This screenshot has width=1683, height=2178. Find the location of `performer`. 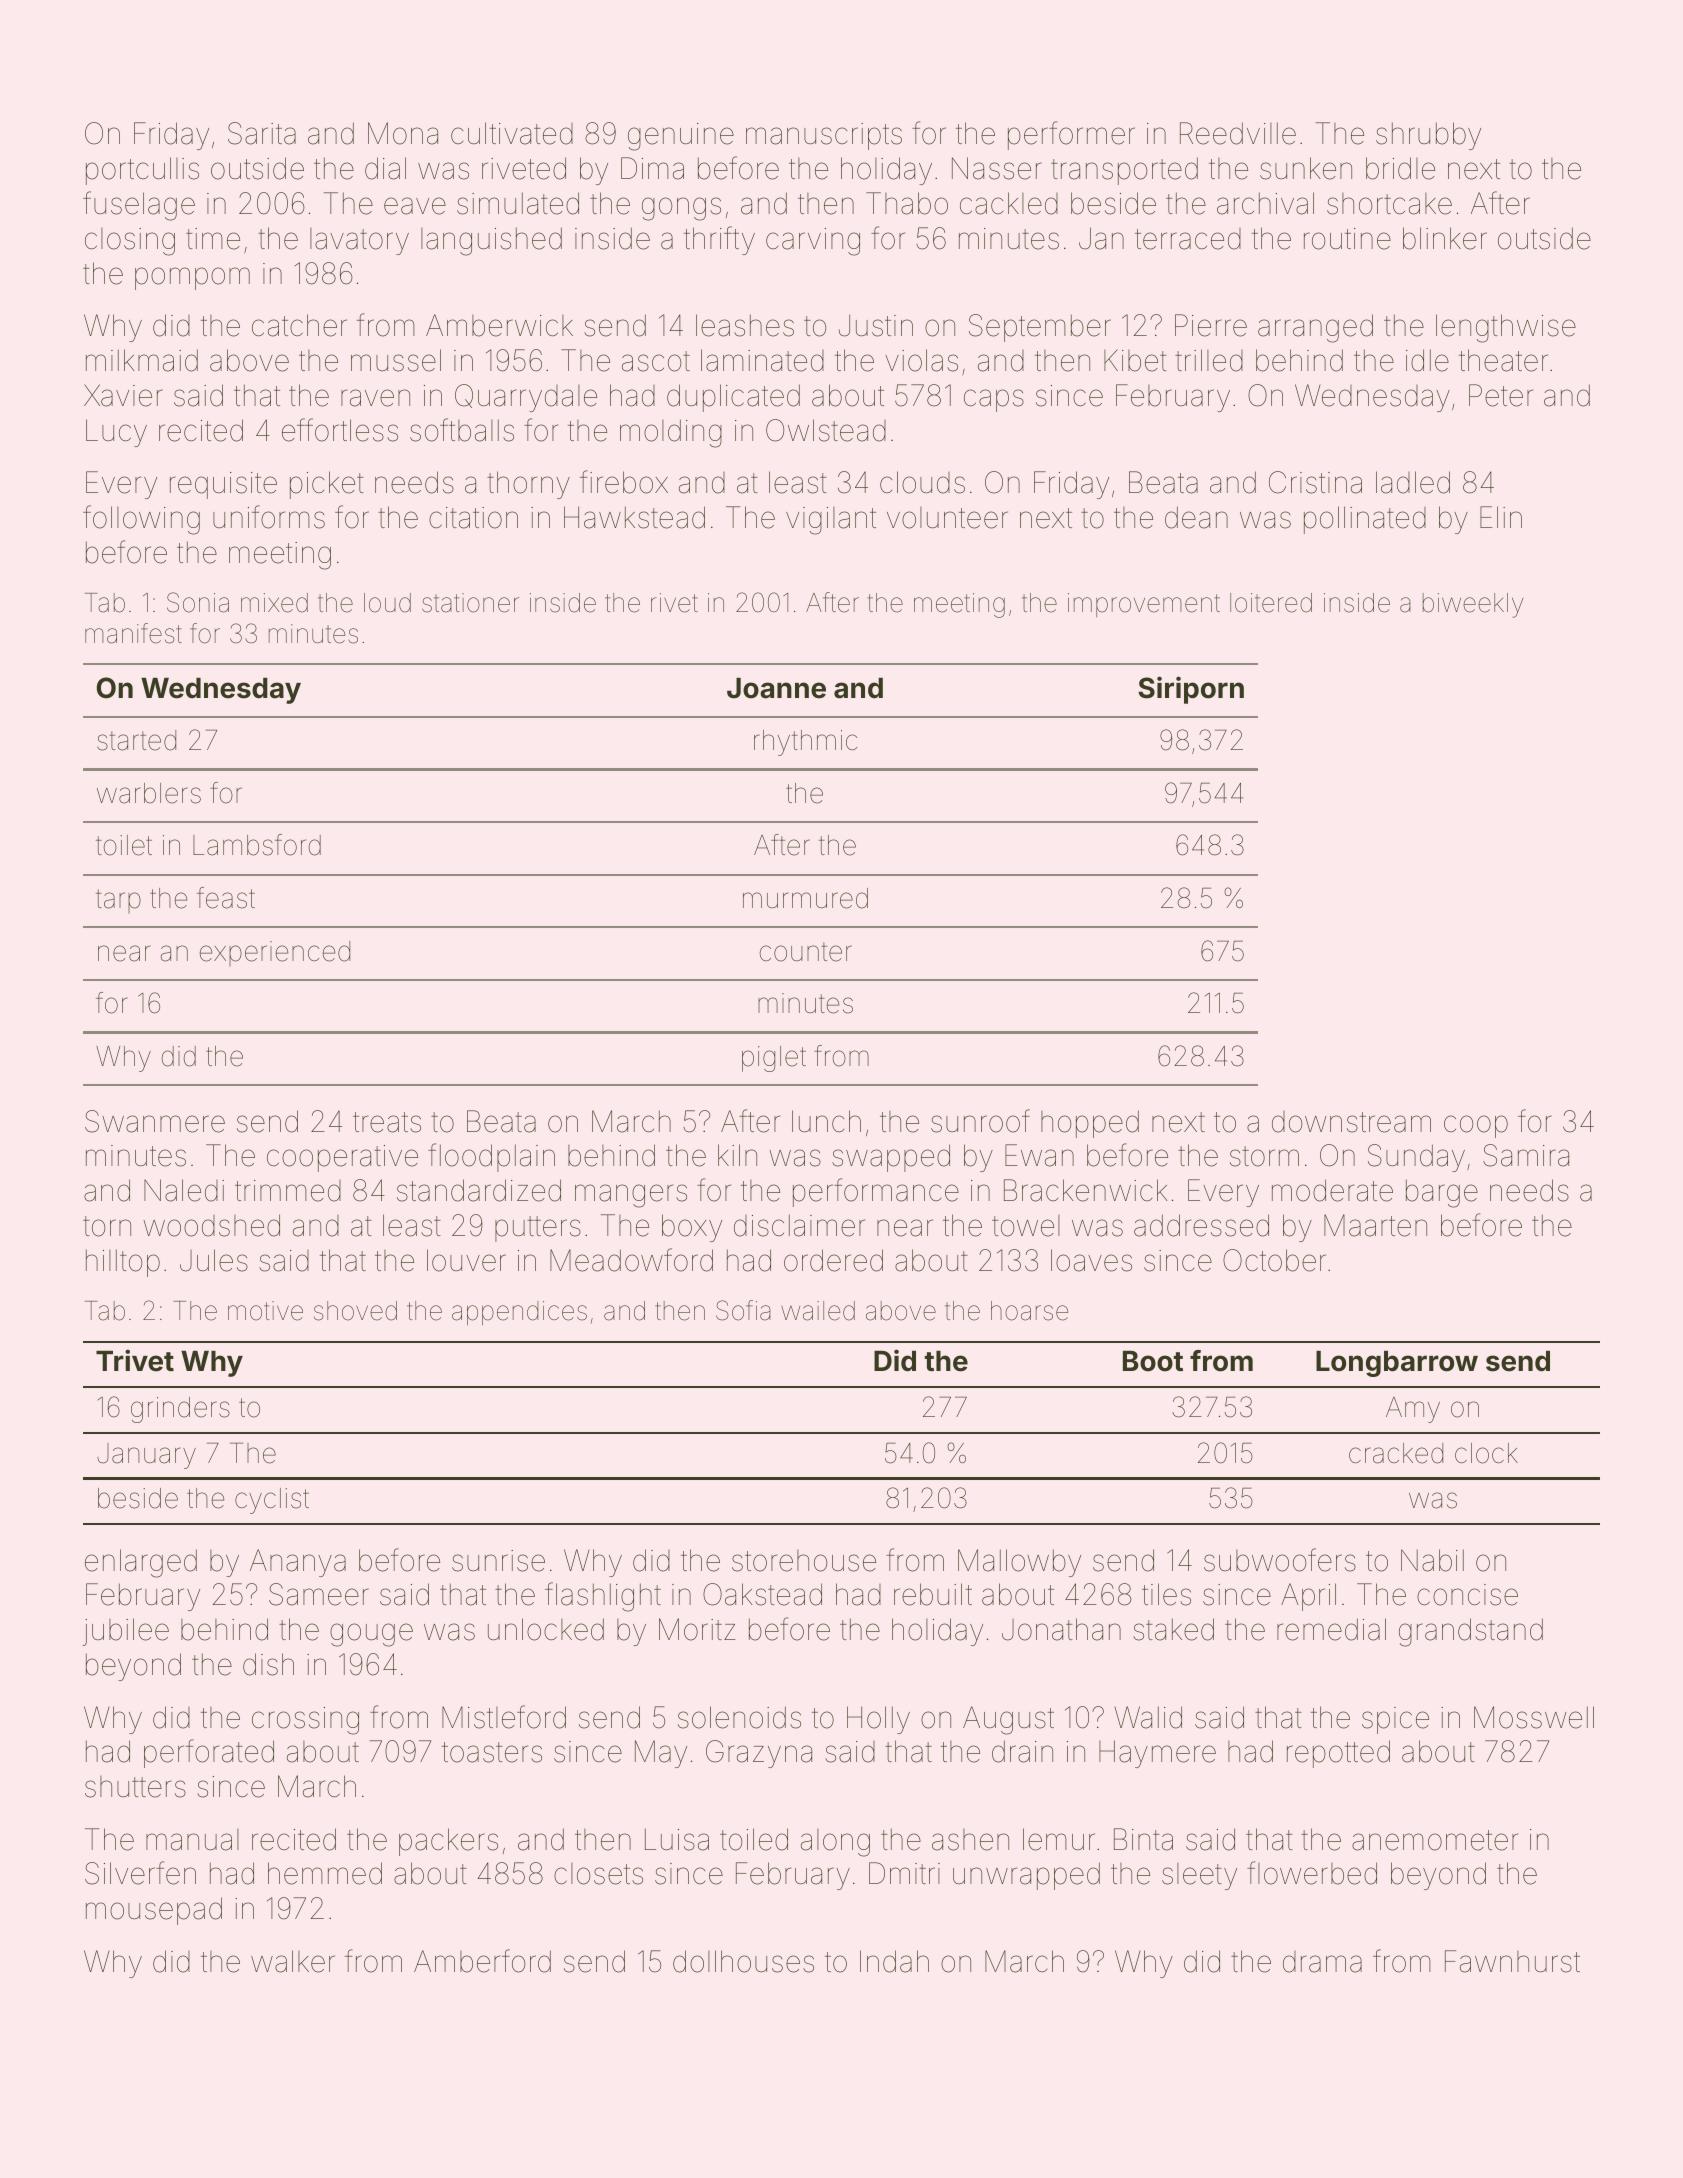

performer is located at coordinates (1071, 135).
